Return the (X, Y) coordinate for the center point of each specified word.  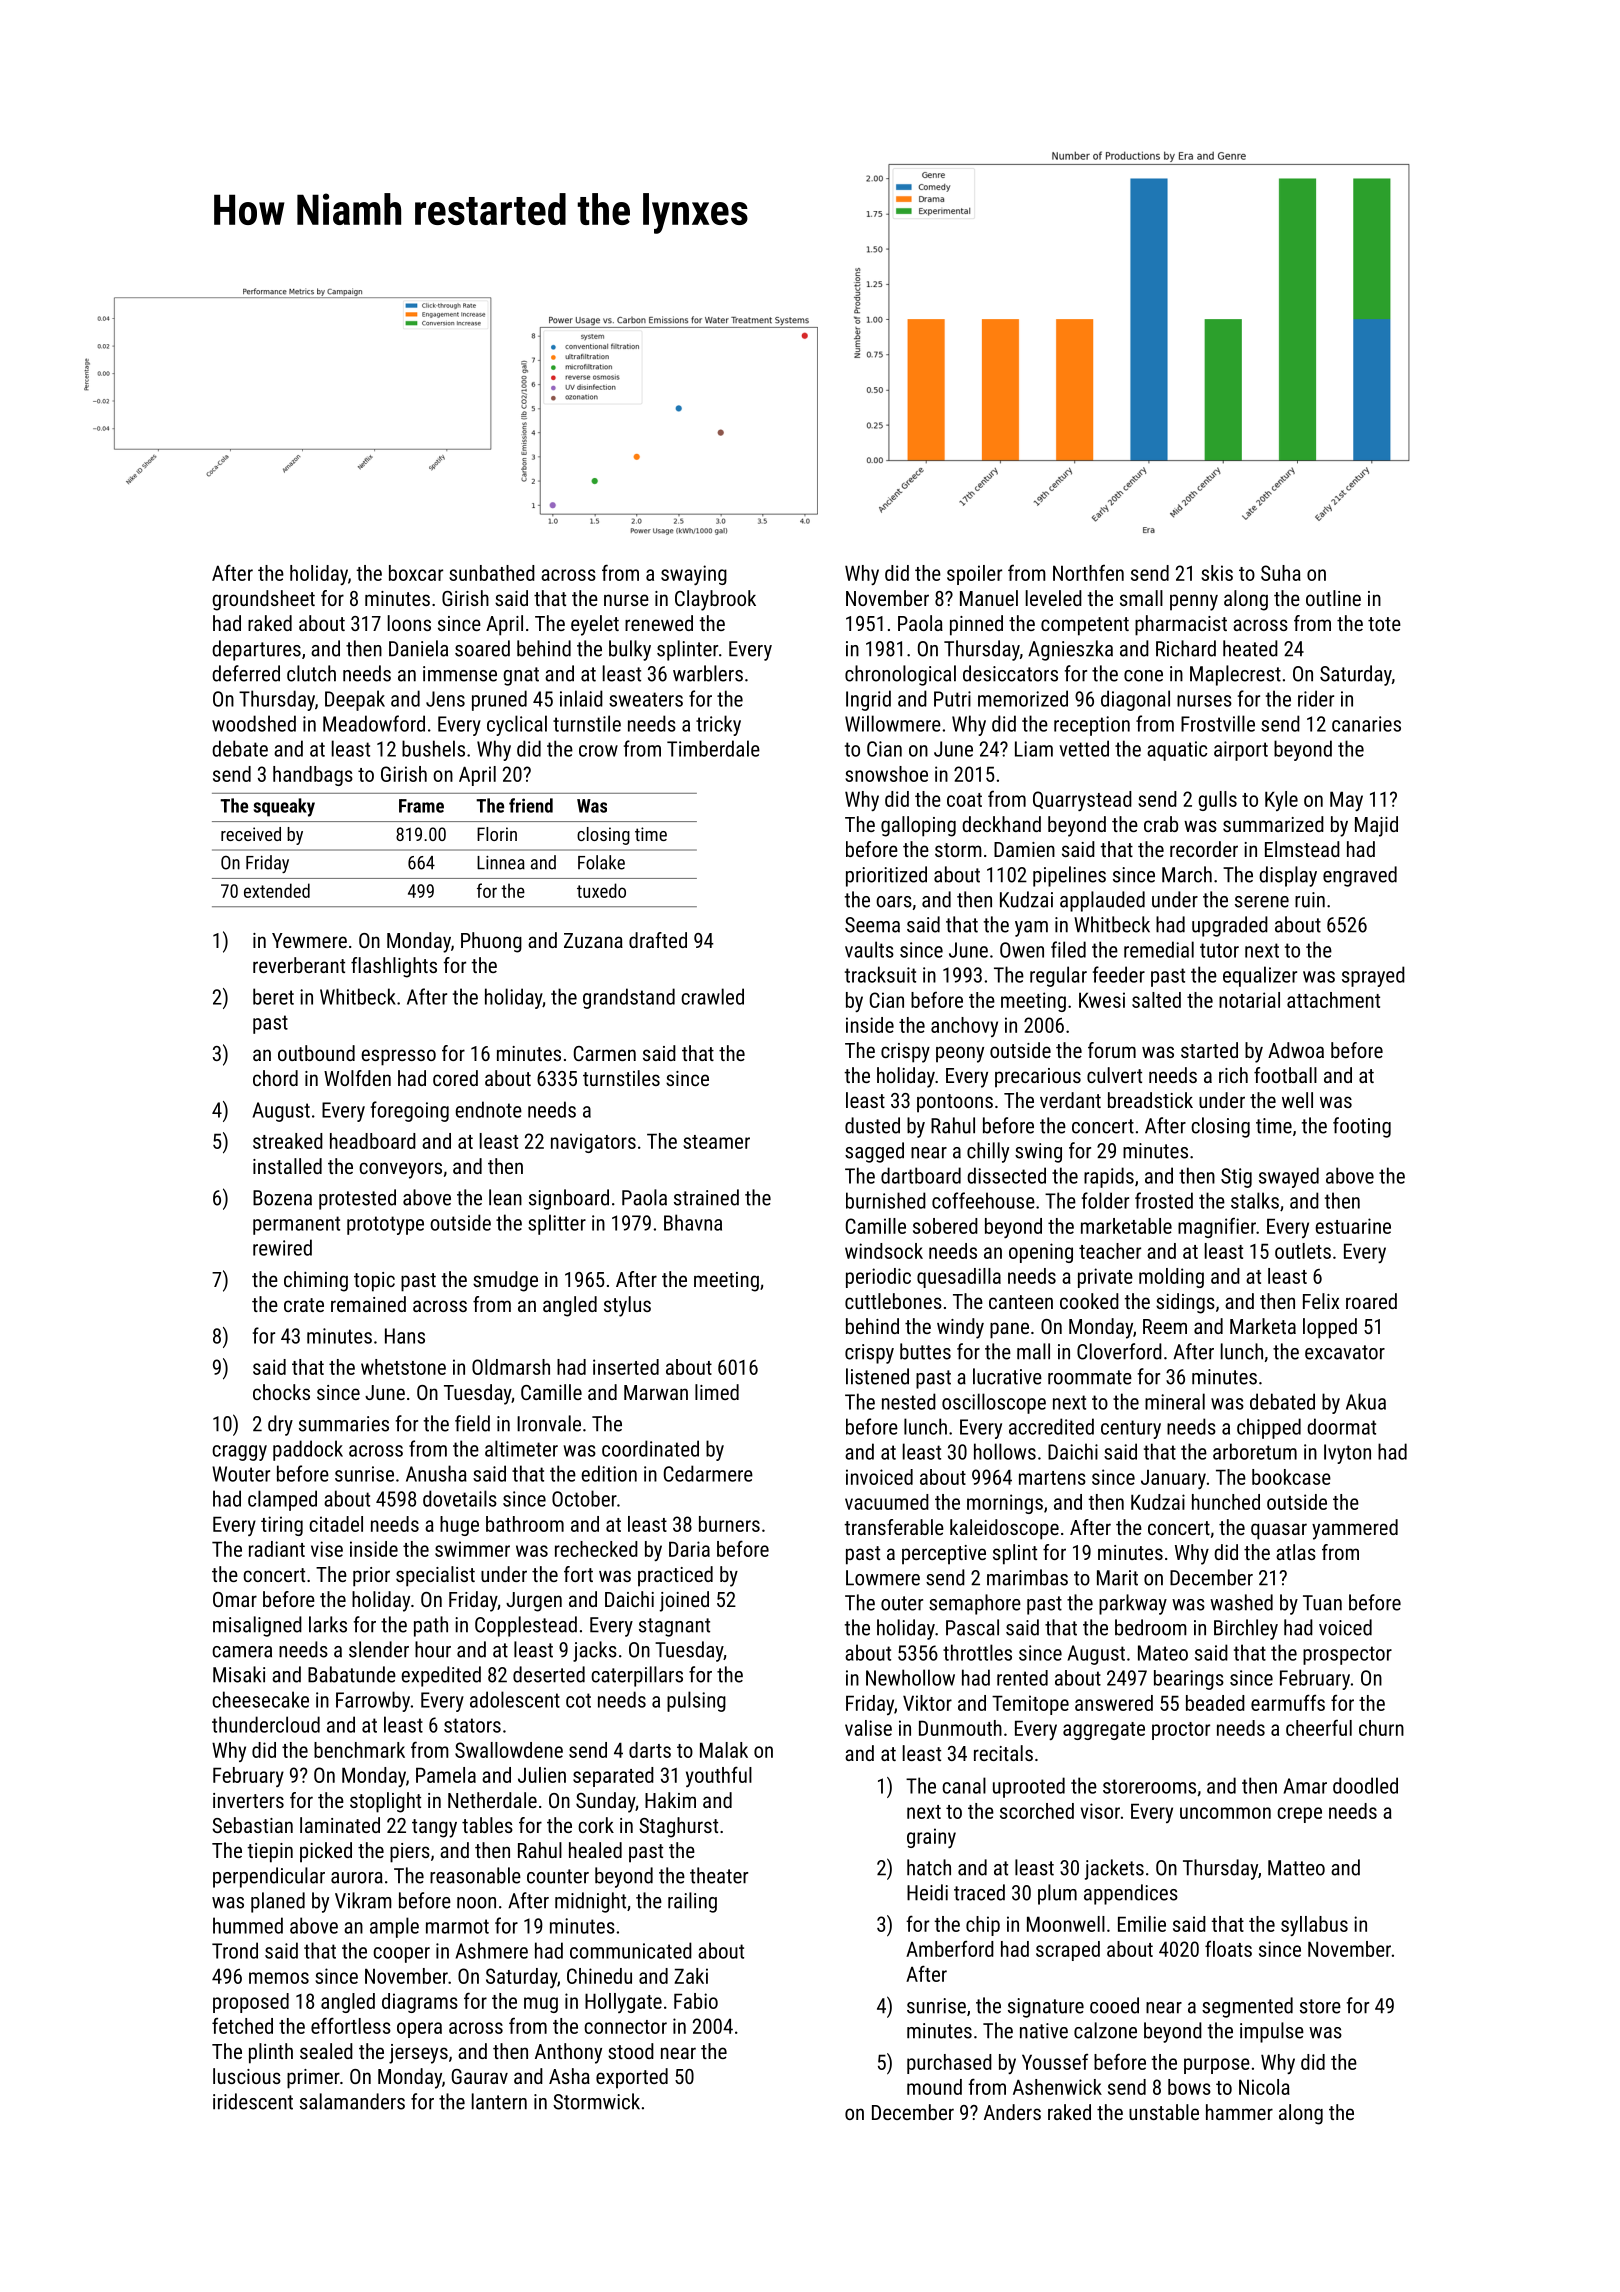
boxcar (416, 573)
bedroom (1151, 1627)
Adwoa (1296, 1050)
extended (277, 890)
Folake (601, 862)
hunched (1226, 1502)
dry (280, 1425)
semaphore (975, 1604)
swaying (694, 575)
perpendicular (269, 1877)
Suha (1281, 573)
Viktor (927, 1703)
